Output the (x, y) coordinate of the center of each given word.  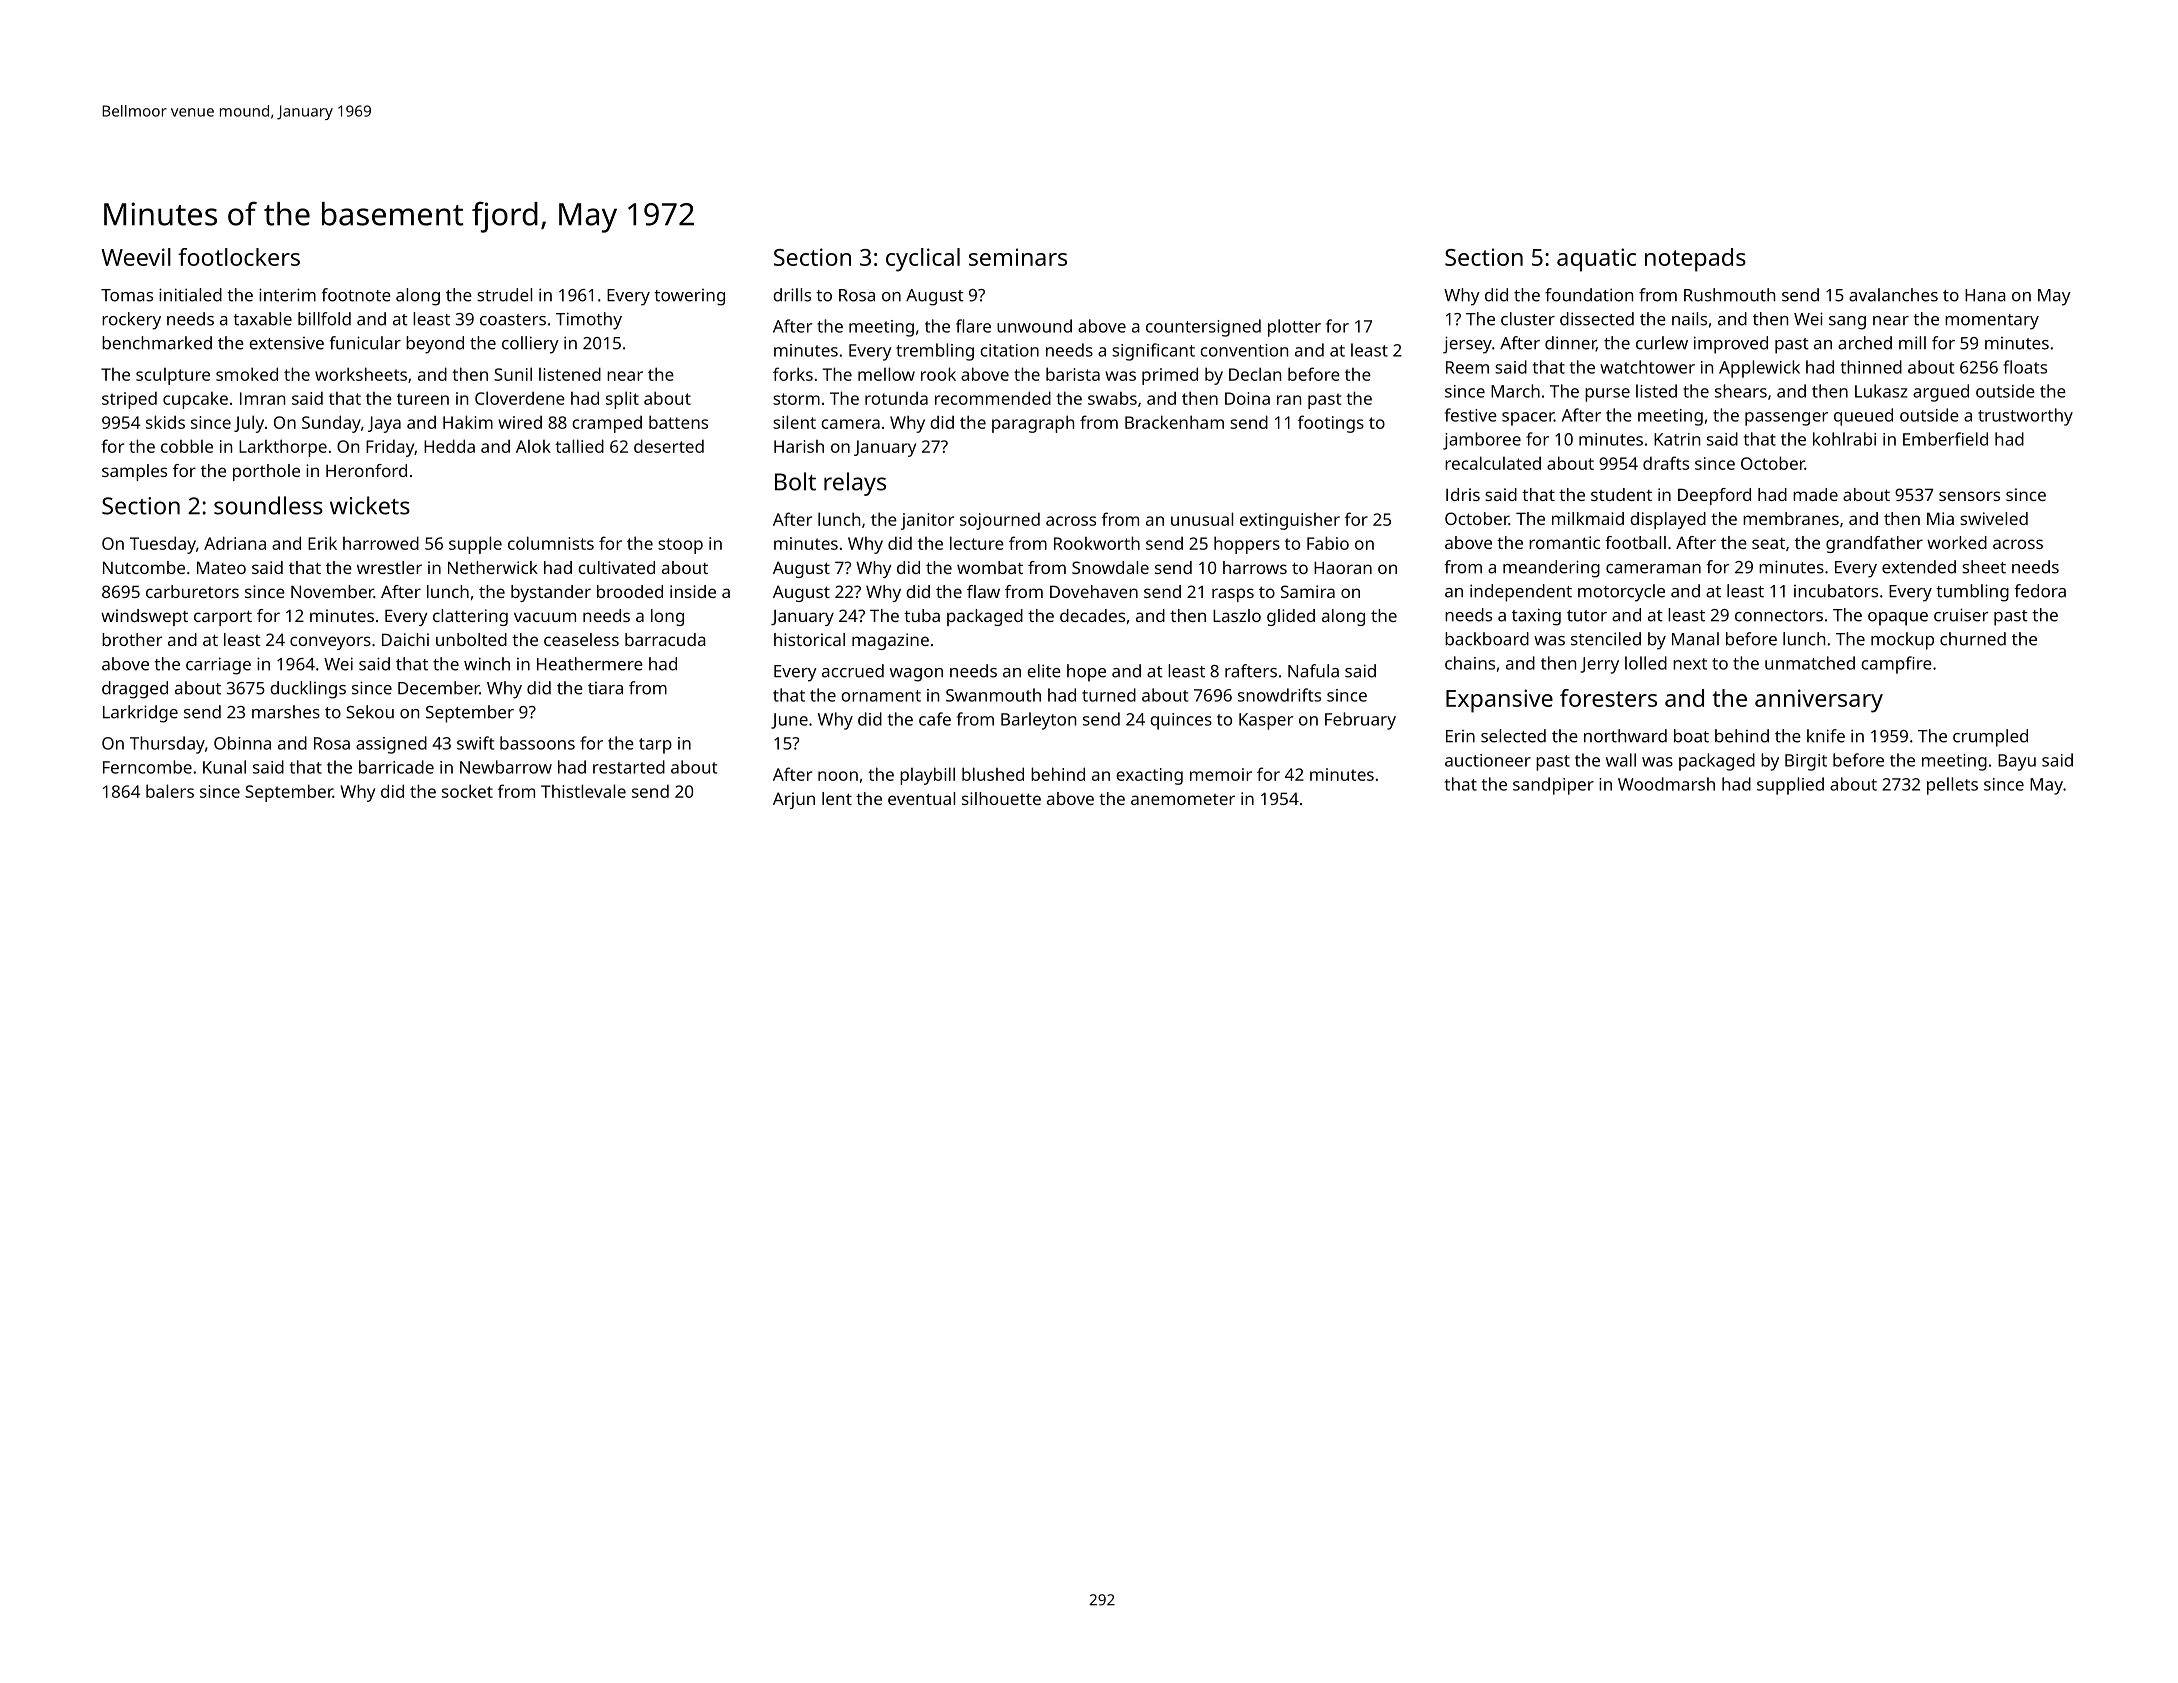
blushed (993, 774)
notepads (1695, 260)
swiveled (1994, 518)
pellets (1952, 786)
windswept (144, 617)
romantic (1564, 542)
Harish (799, 446)
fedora (2040, 591)
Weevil (136, 257)
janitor (927, 521)
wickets (370, 505)
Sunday (331, 424)
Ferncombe (147, 767)
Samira (1308, 591)
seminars (1018, 257)
